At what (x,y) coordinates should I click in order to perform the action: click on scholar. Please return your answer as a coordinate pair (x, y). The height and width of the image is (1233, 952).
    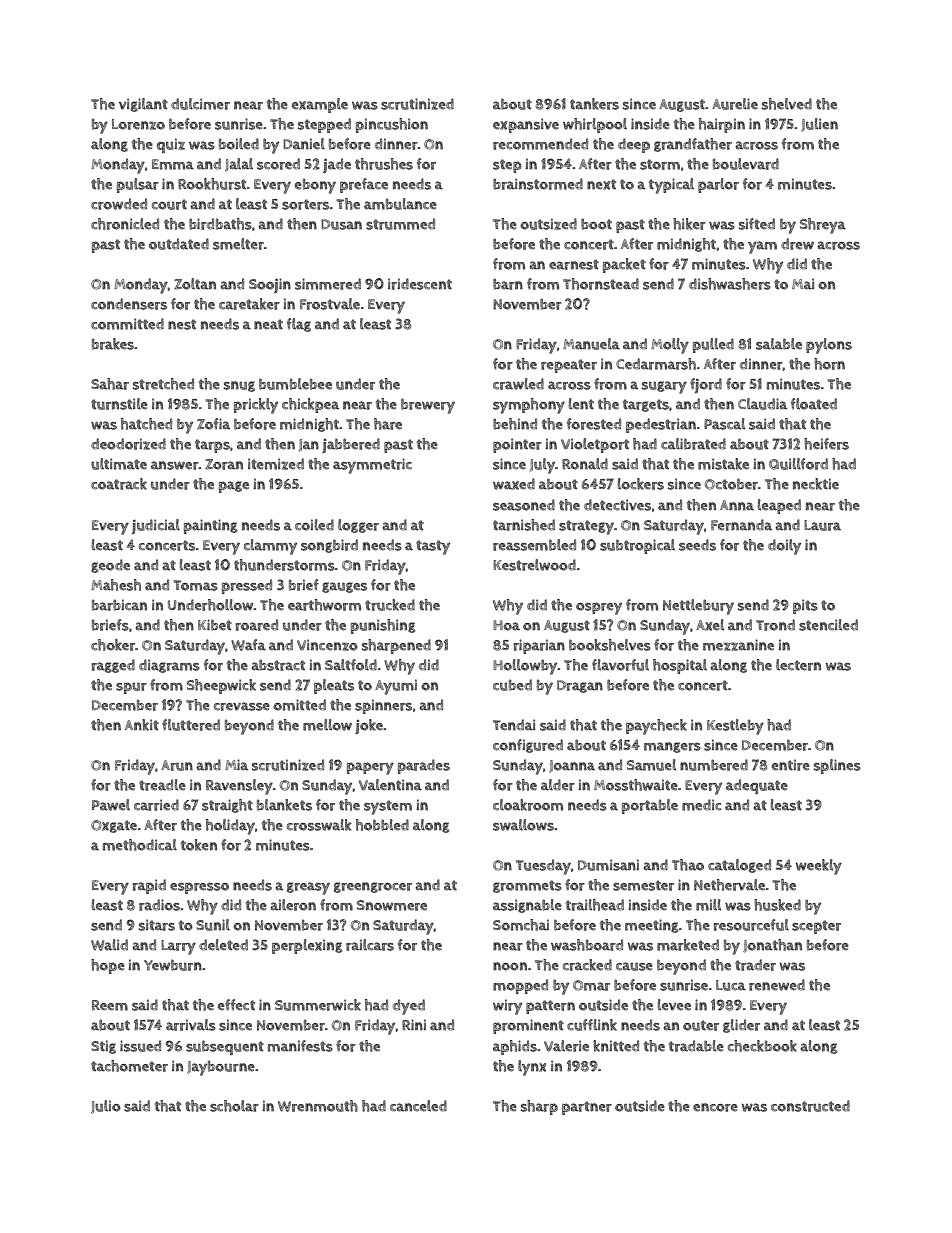
    Looking at the image, I should click on (234, 1106).
